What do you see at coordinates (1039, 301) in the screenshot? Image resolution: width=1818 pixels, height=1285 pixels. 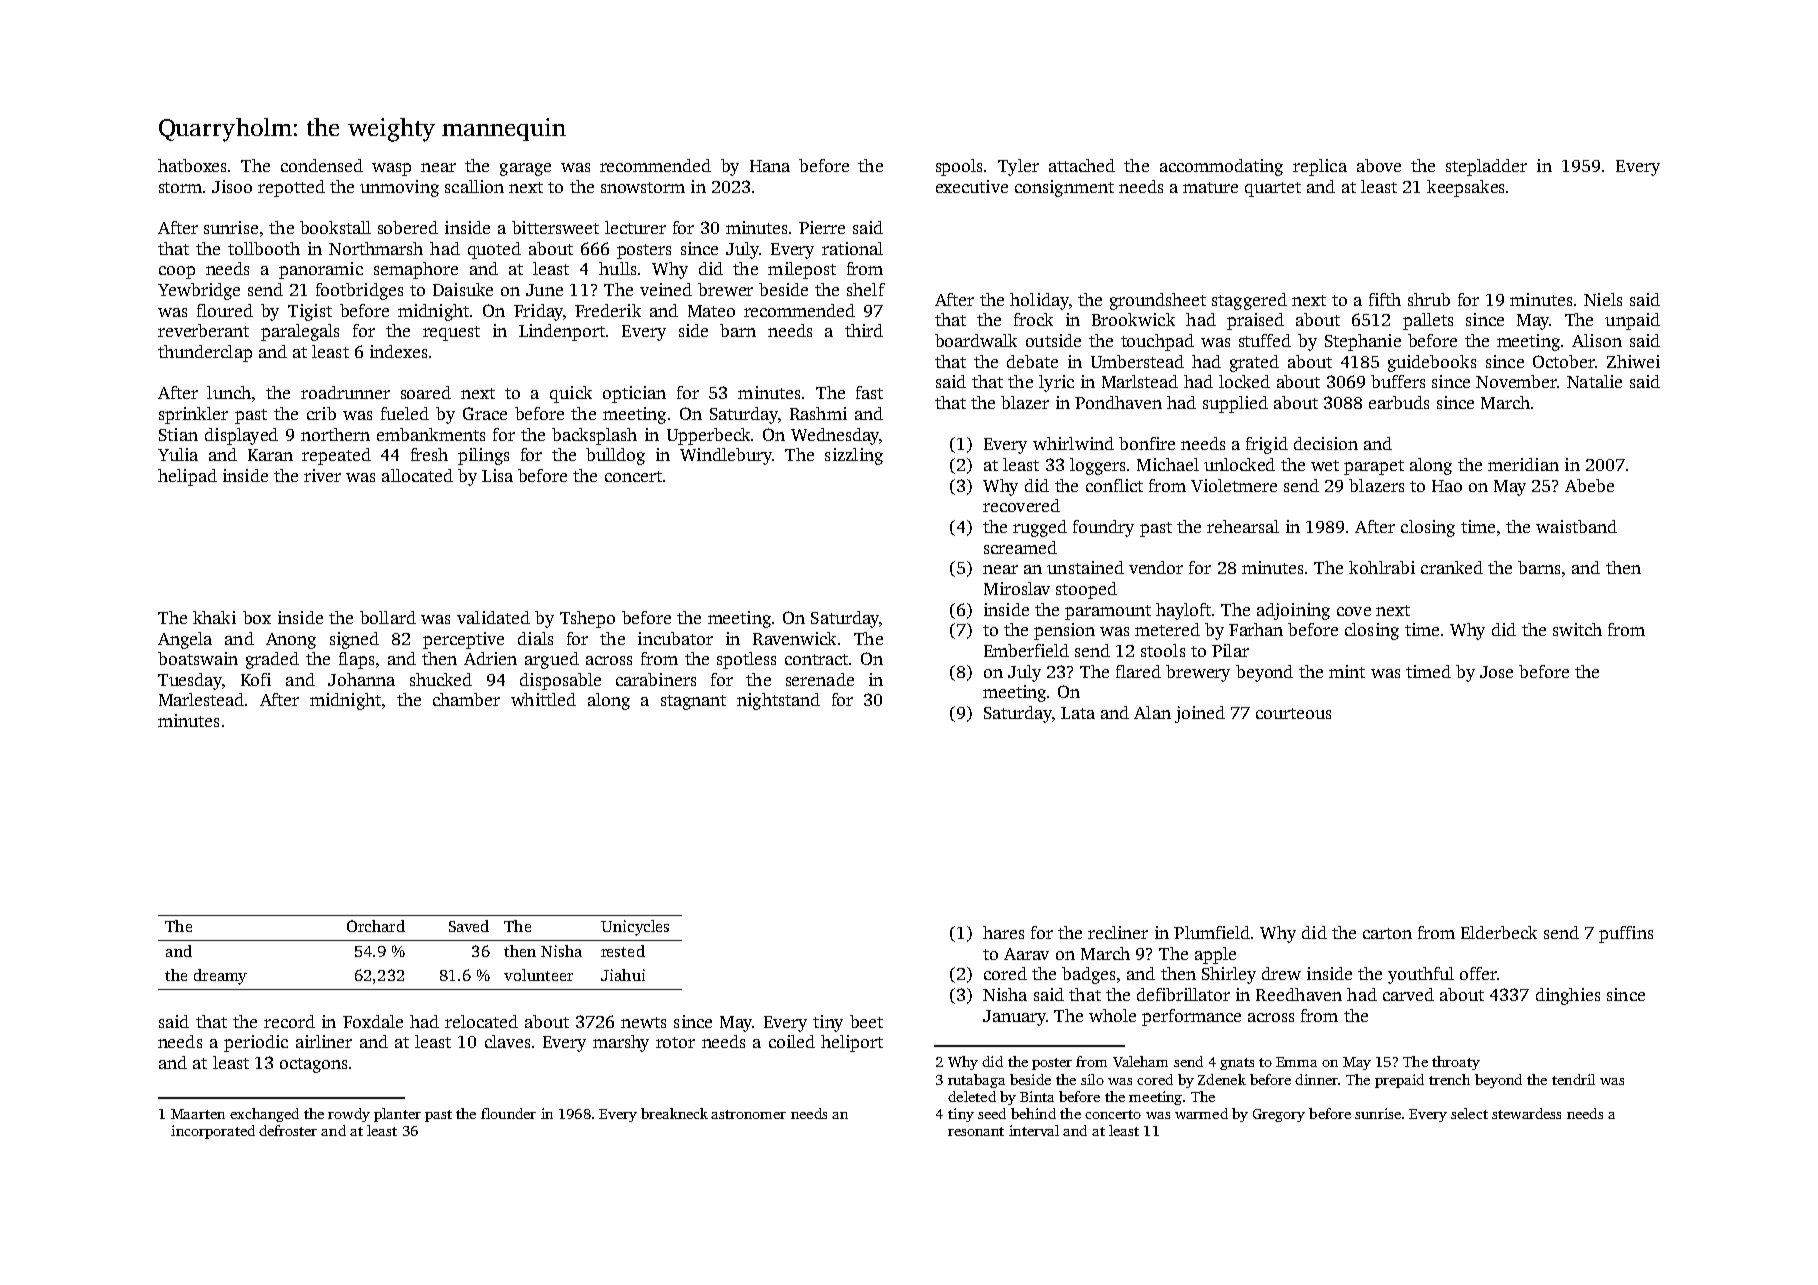 I see `holiday` at bounding box center [1039, 301].
